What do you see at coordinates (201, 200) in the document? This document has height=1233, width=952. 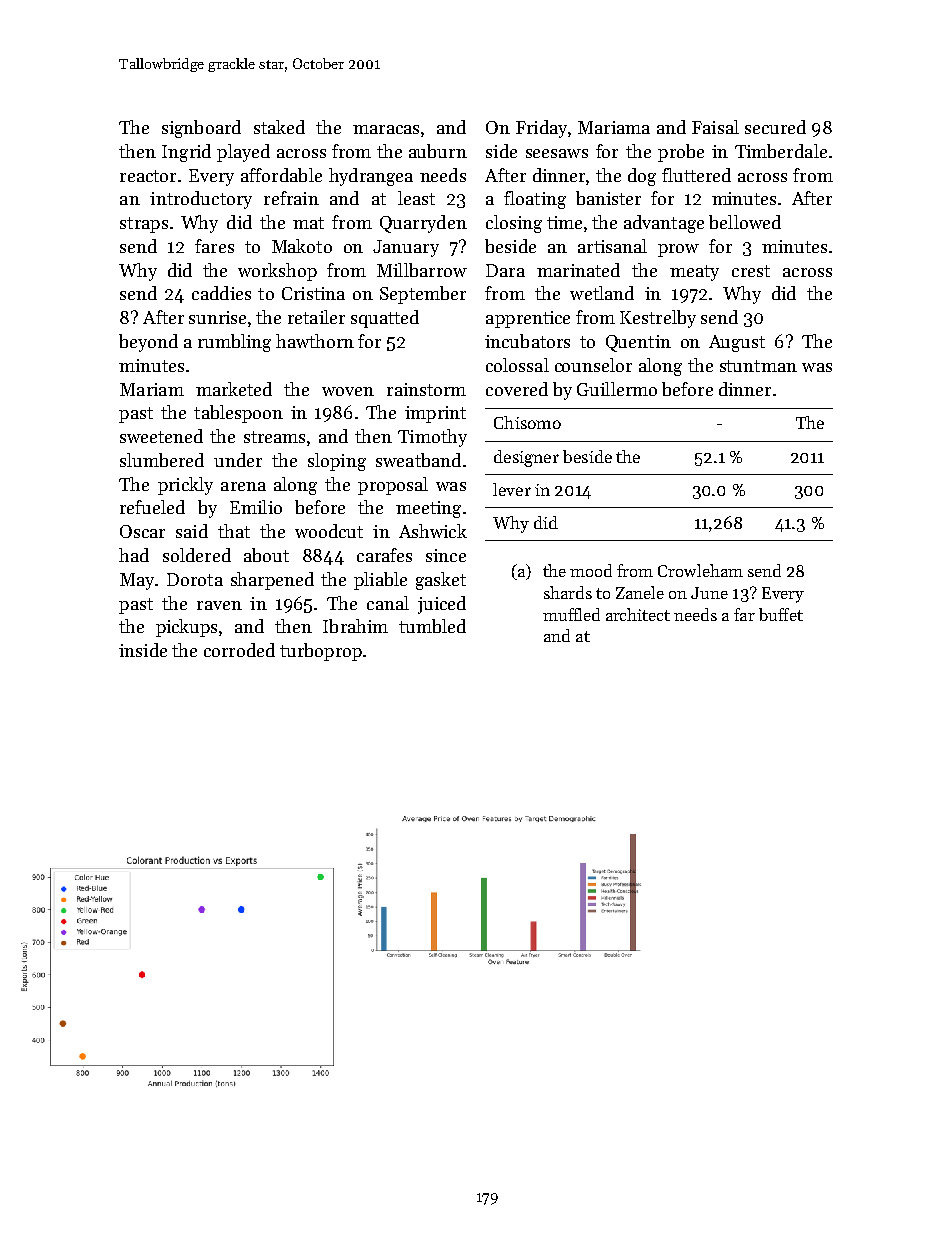 I see `introductory` at bounding box center [201, 200].
